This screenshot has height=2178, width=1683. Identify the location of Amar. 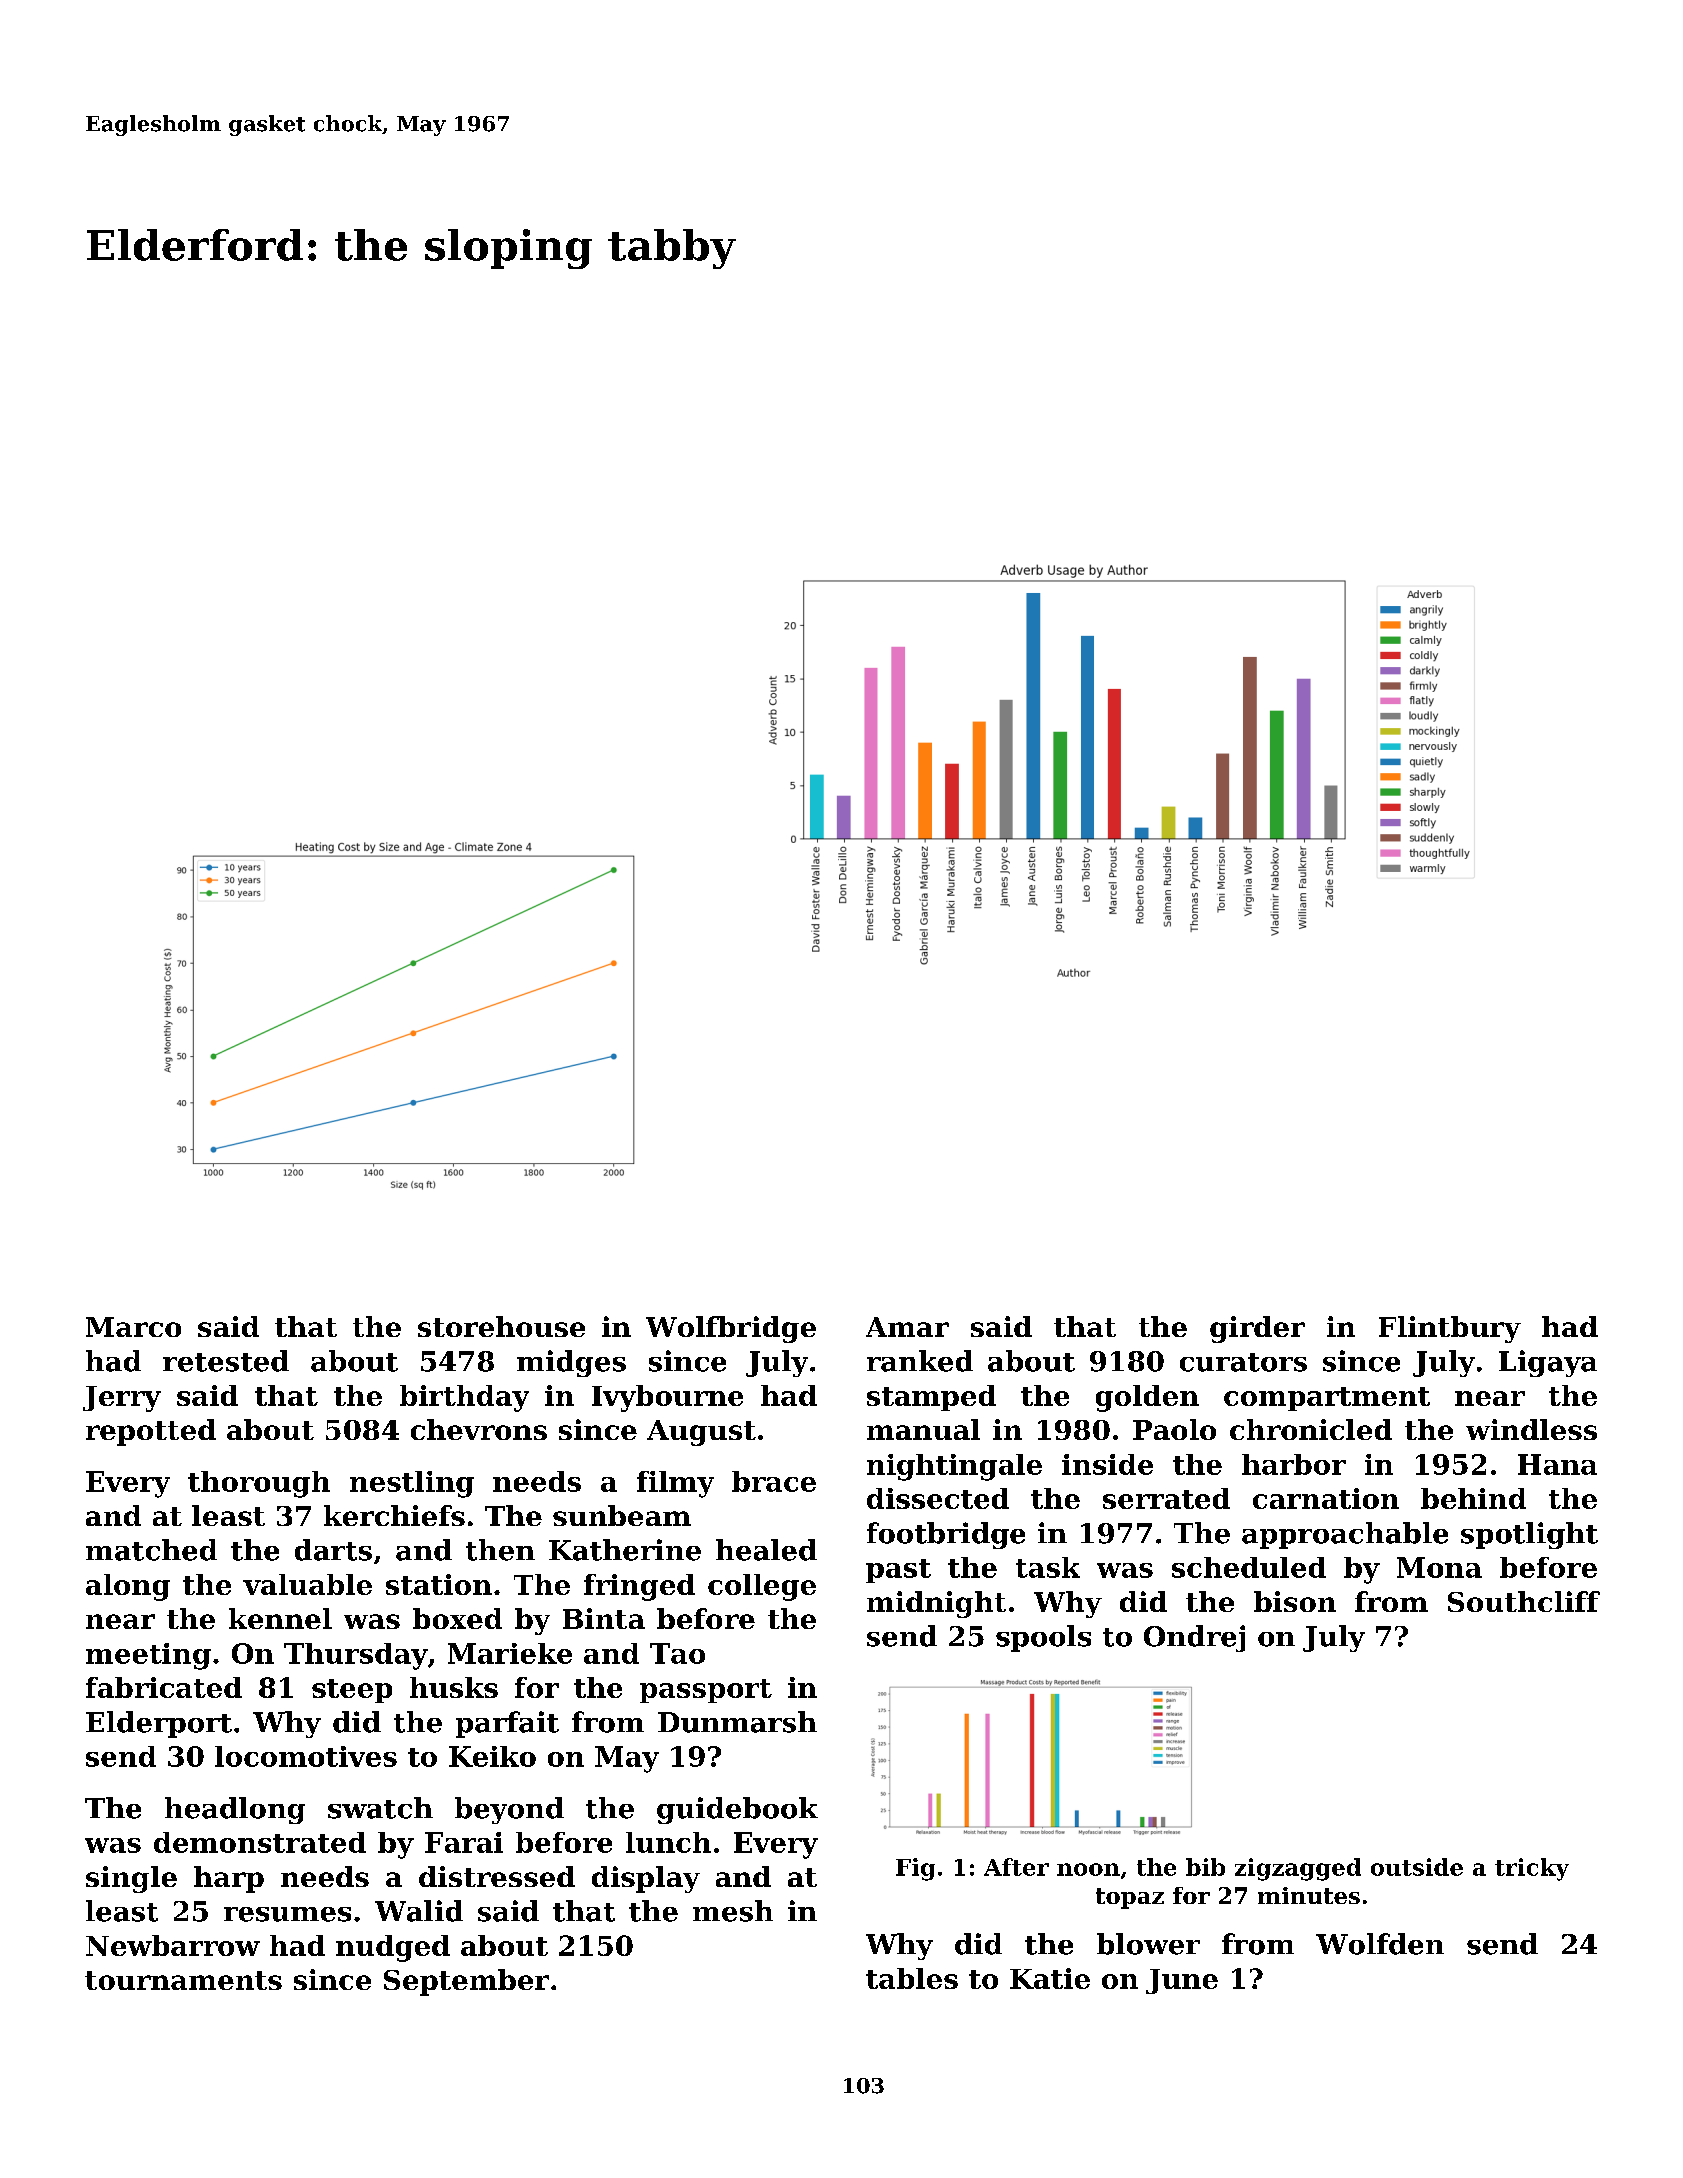
(907, 1327).
